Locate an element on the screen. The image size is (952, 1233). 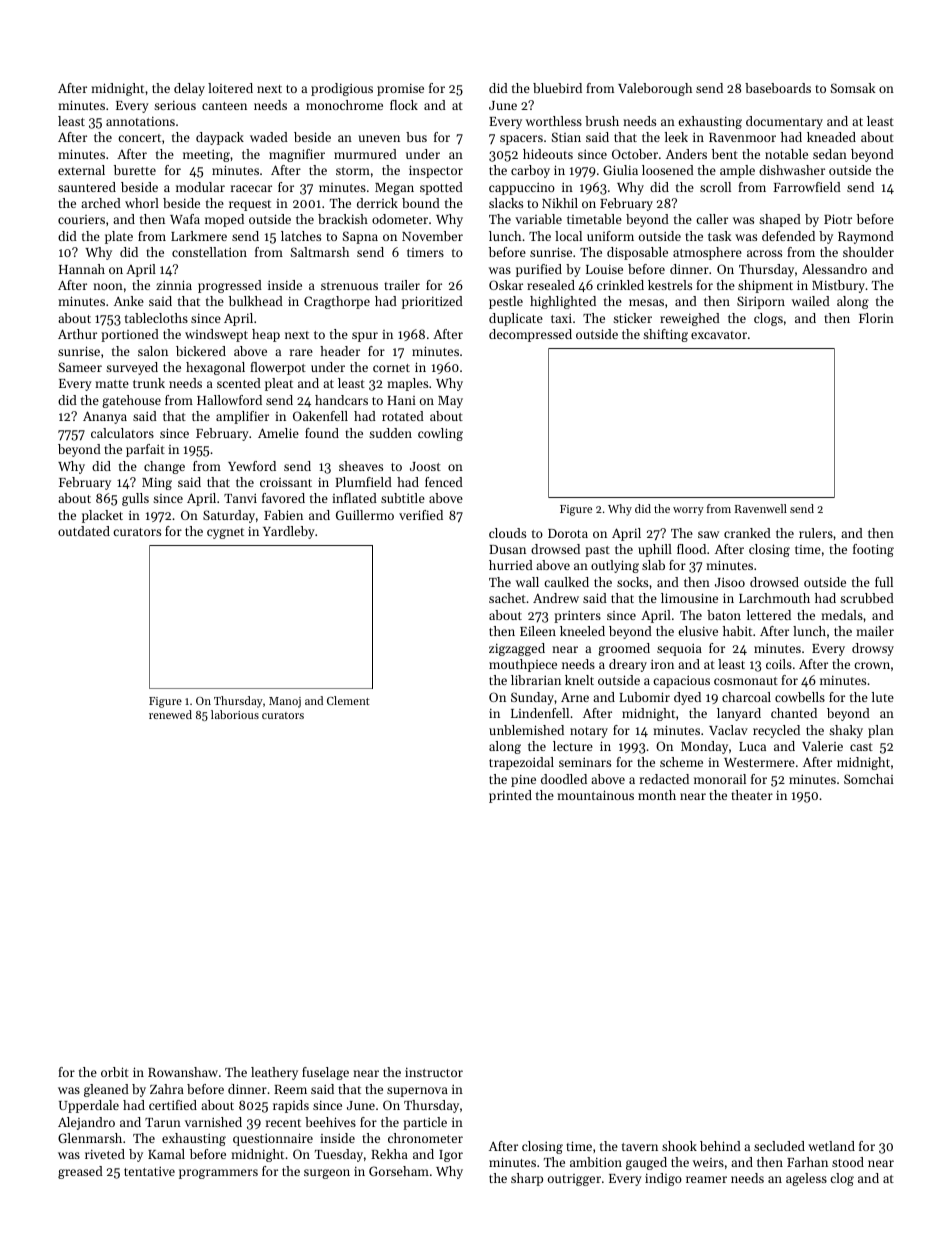
bluebird is located at coordinates (557, 88).
